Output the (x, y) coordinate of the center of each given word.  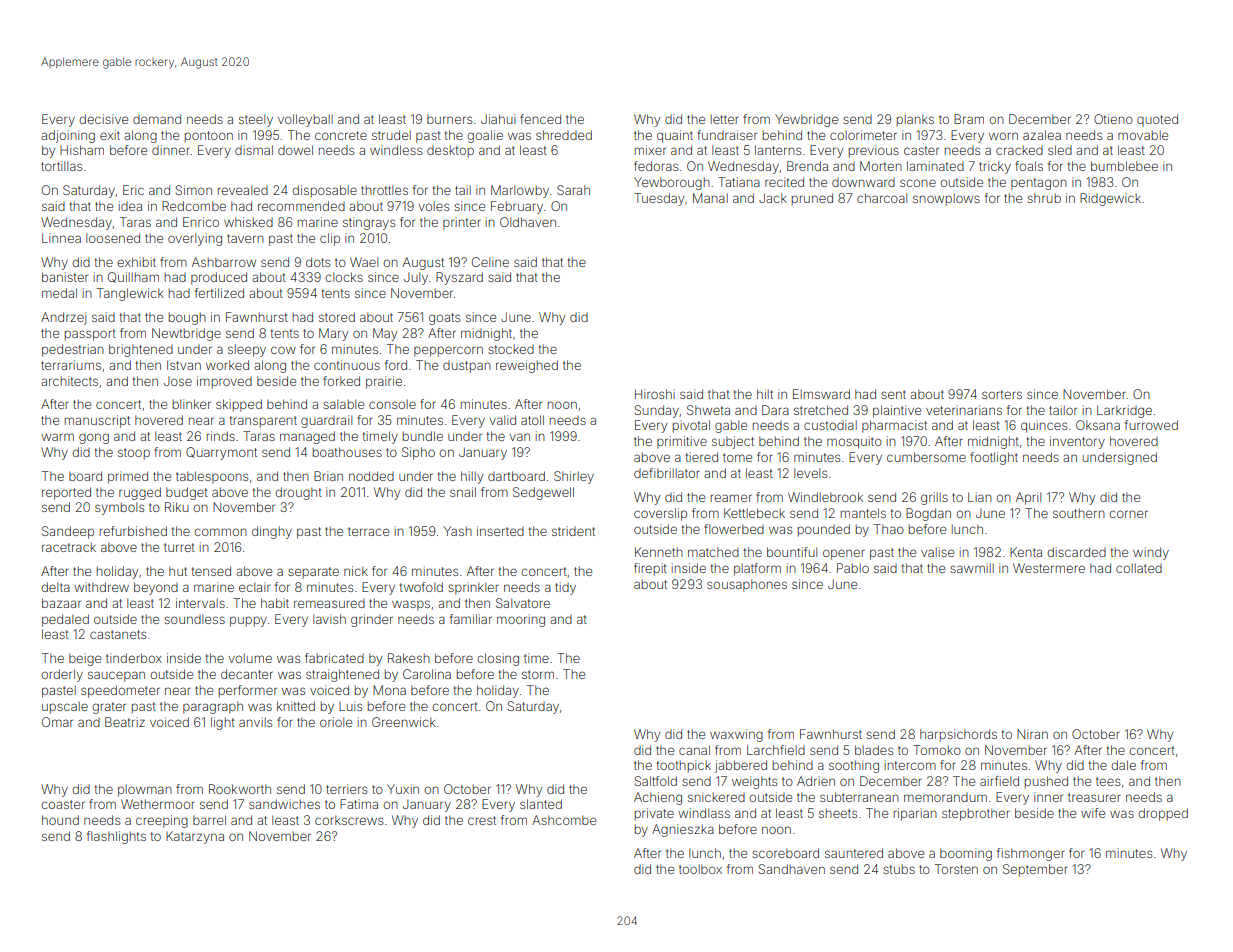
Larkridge (1124, 411)
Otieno (1113, 119)
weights (754, 782)
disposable (324, 191)
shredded (564, 135)
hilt (765, 394)
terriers (346, 789)
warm (57, 437)
